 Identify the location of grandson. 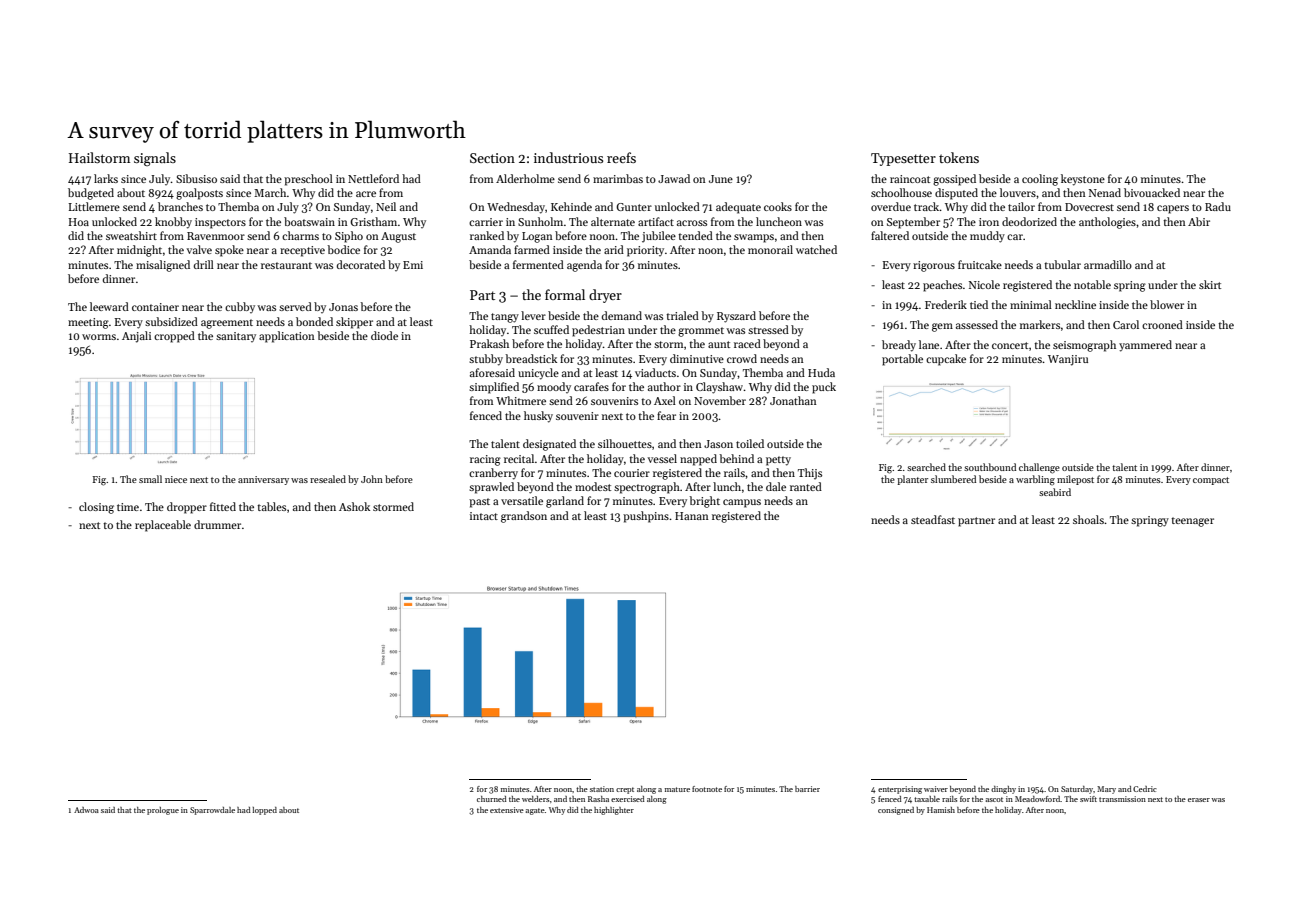
(524, 517).
